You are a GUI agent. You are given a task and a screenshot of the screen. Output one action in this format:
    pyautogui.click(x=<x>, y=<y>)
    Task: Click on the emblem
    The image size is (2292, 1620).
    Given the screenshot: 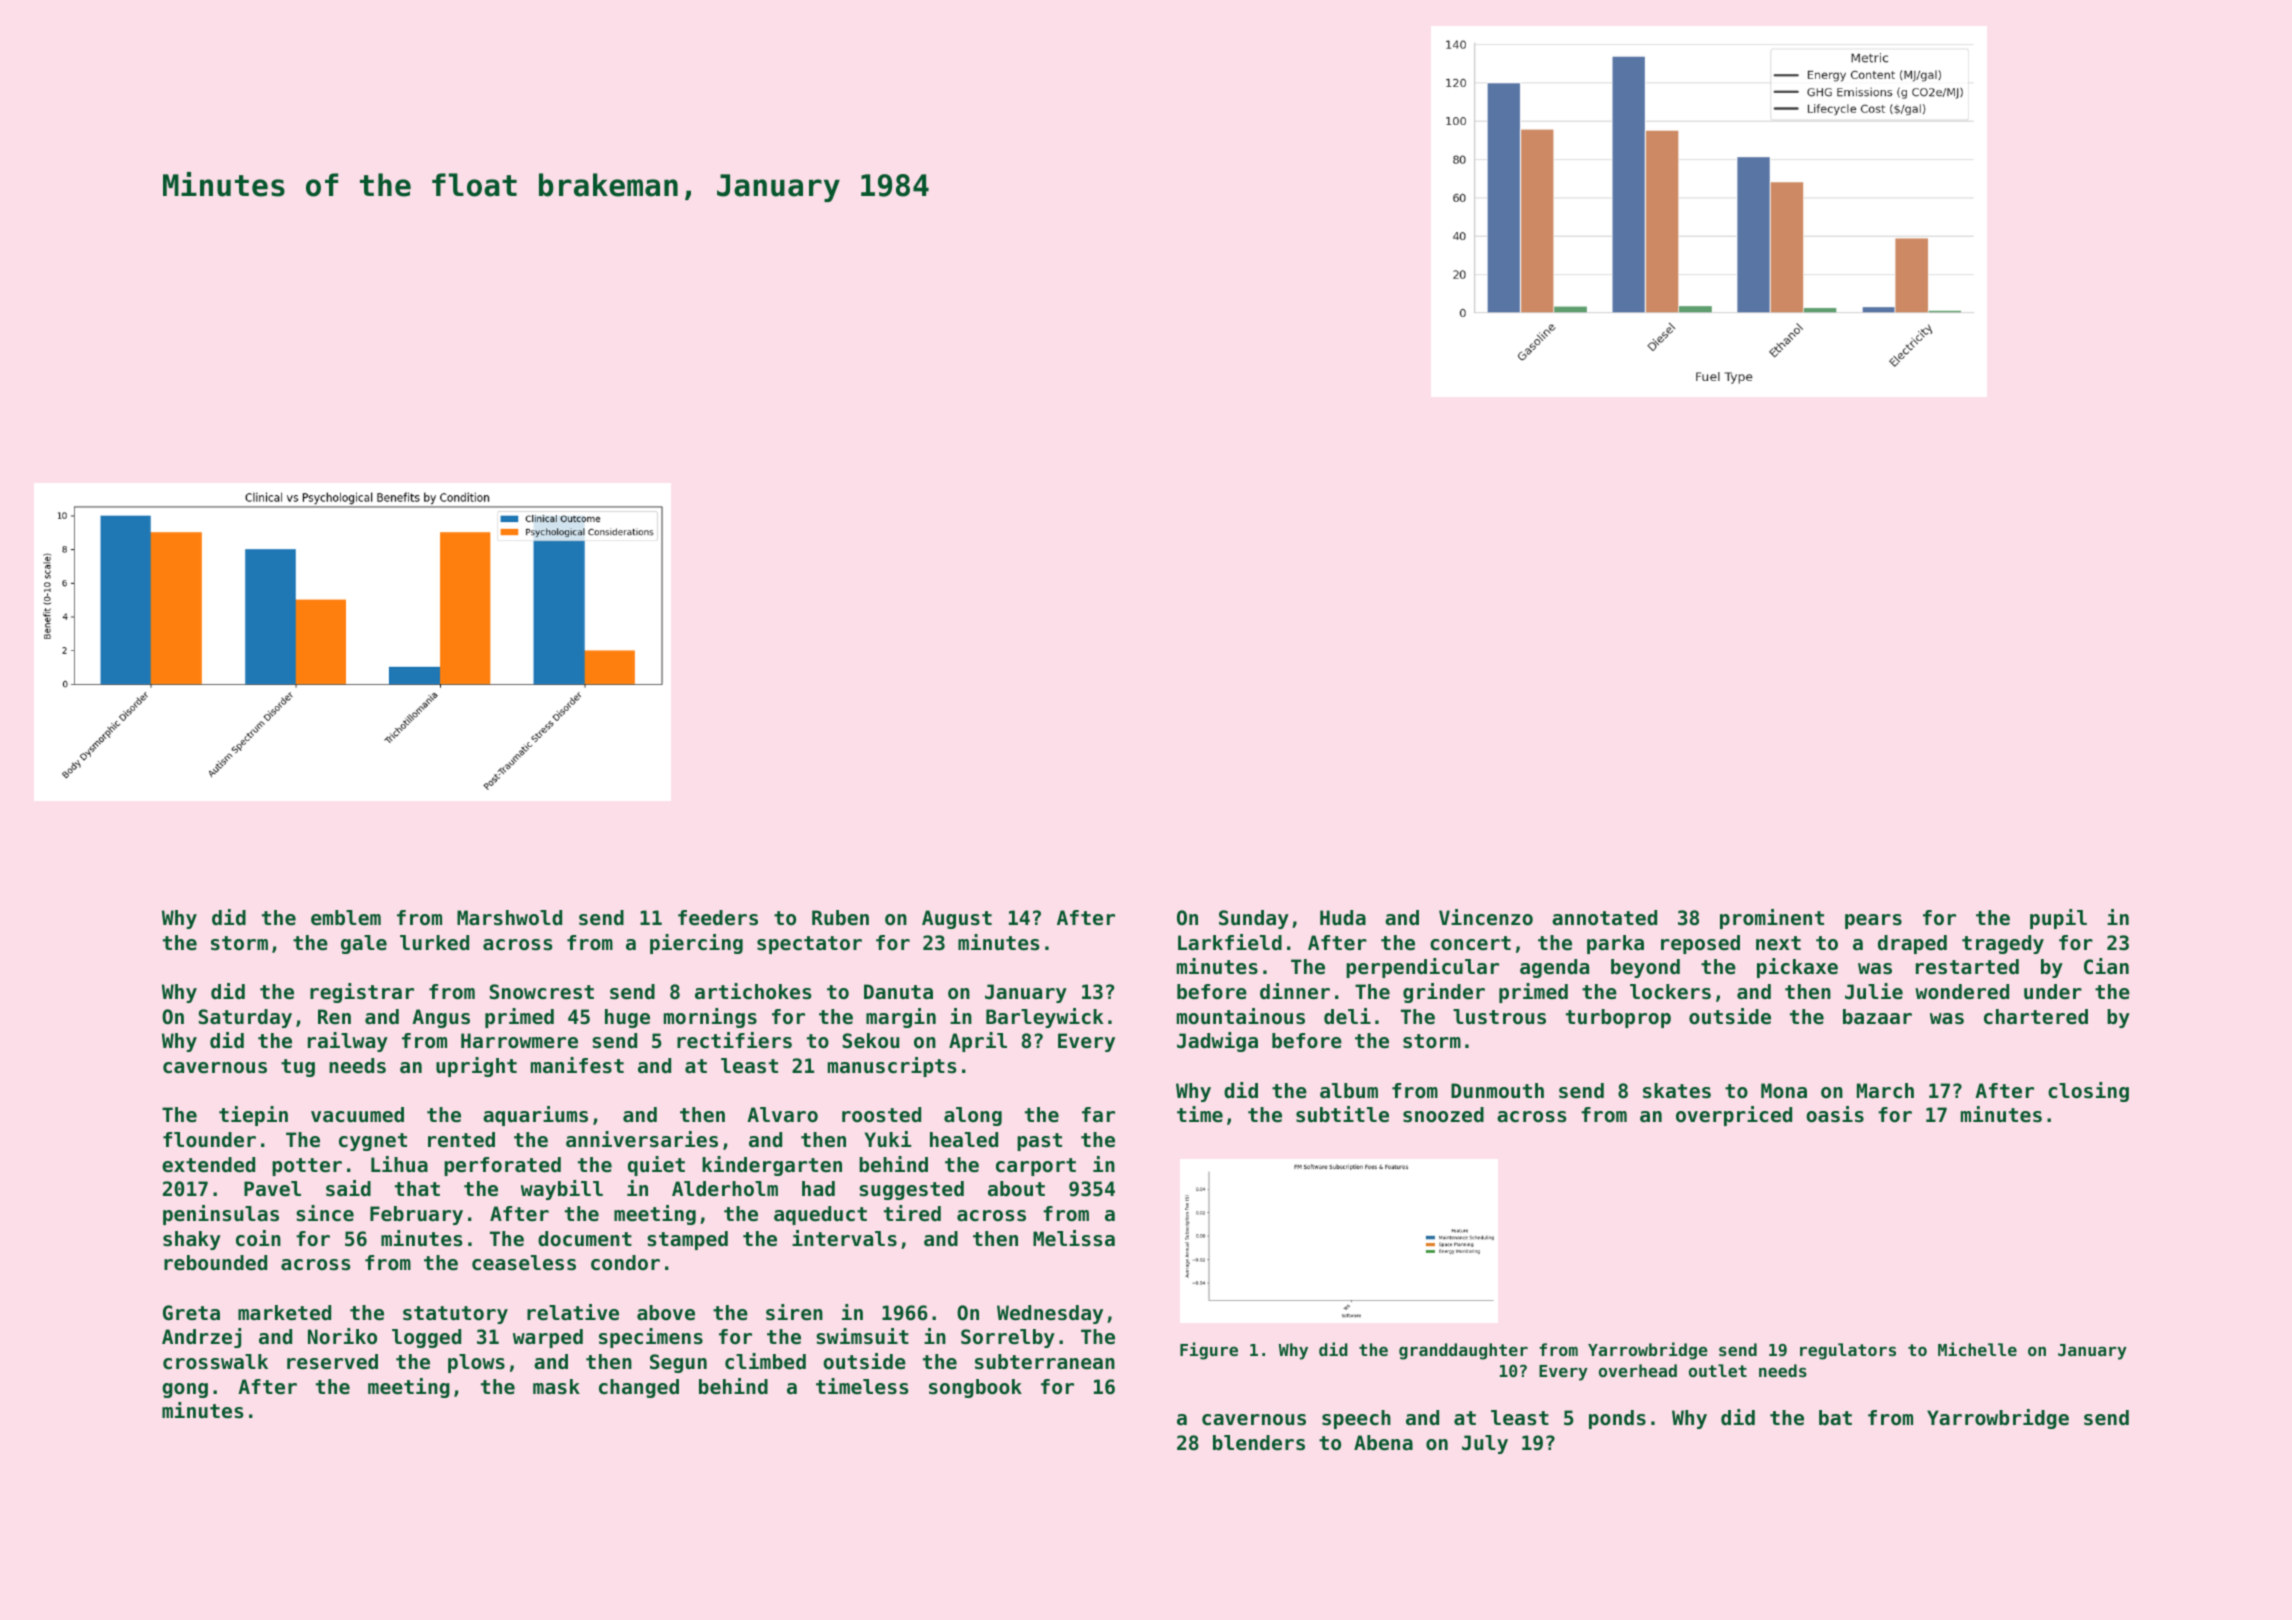 What is the action you would take?
    pyautogui.click(x=346, y=918)
